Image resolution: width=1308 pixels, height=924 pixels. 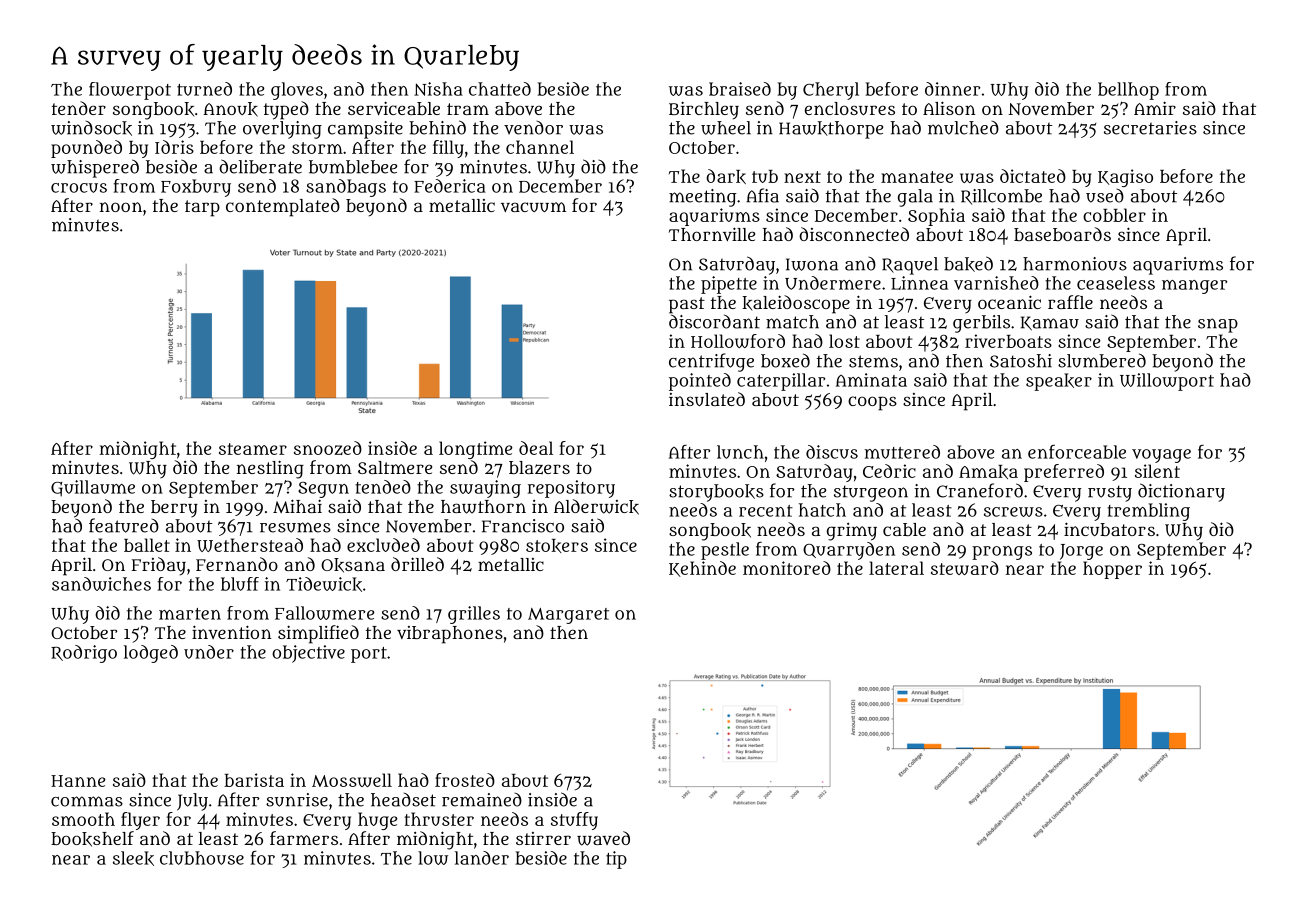 What do you see at coordinates (1114, 215) in the screenshot?
I see `cobbler` at bounding box center [1114, 215].
